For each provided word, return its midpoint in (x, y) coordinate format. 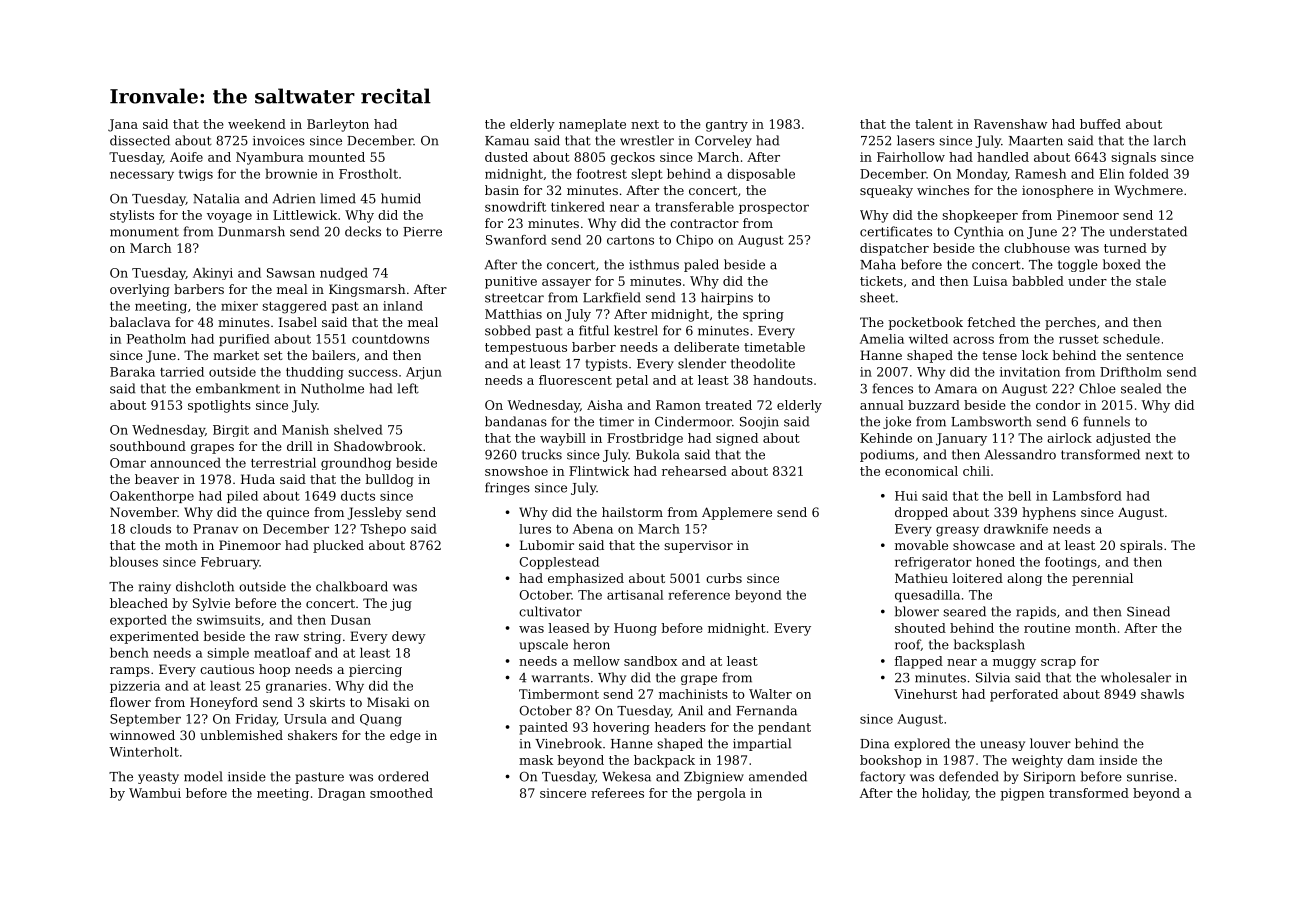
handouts (783, 380)
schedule (1131, 339)
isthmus (654, 264)
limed (338, 198)
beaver (157, 479)
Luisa (990, 281)
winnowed (142, 735)
